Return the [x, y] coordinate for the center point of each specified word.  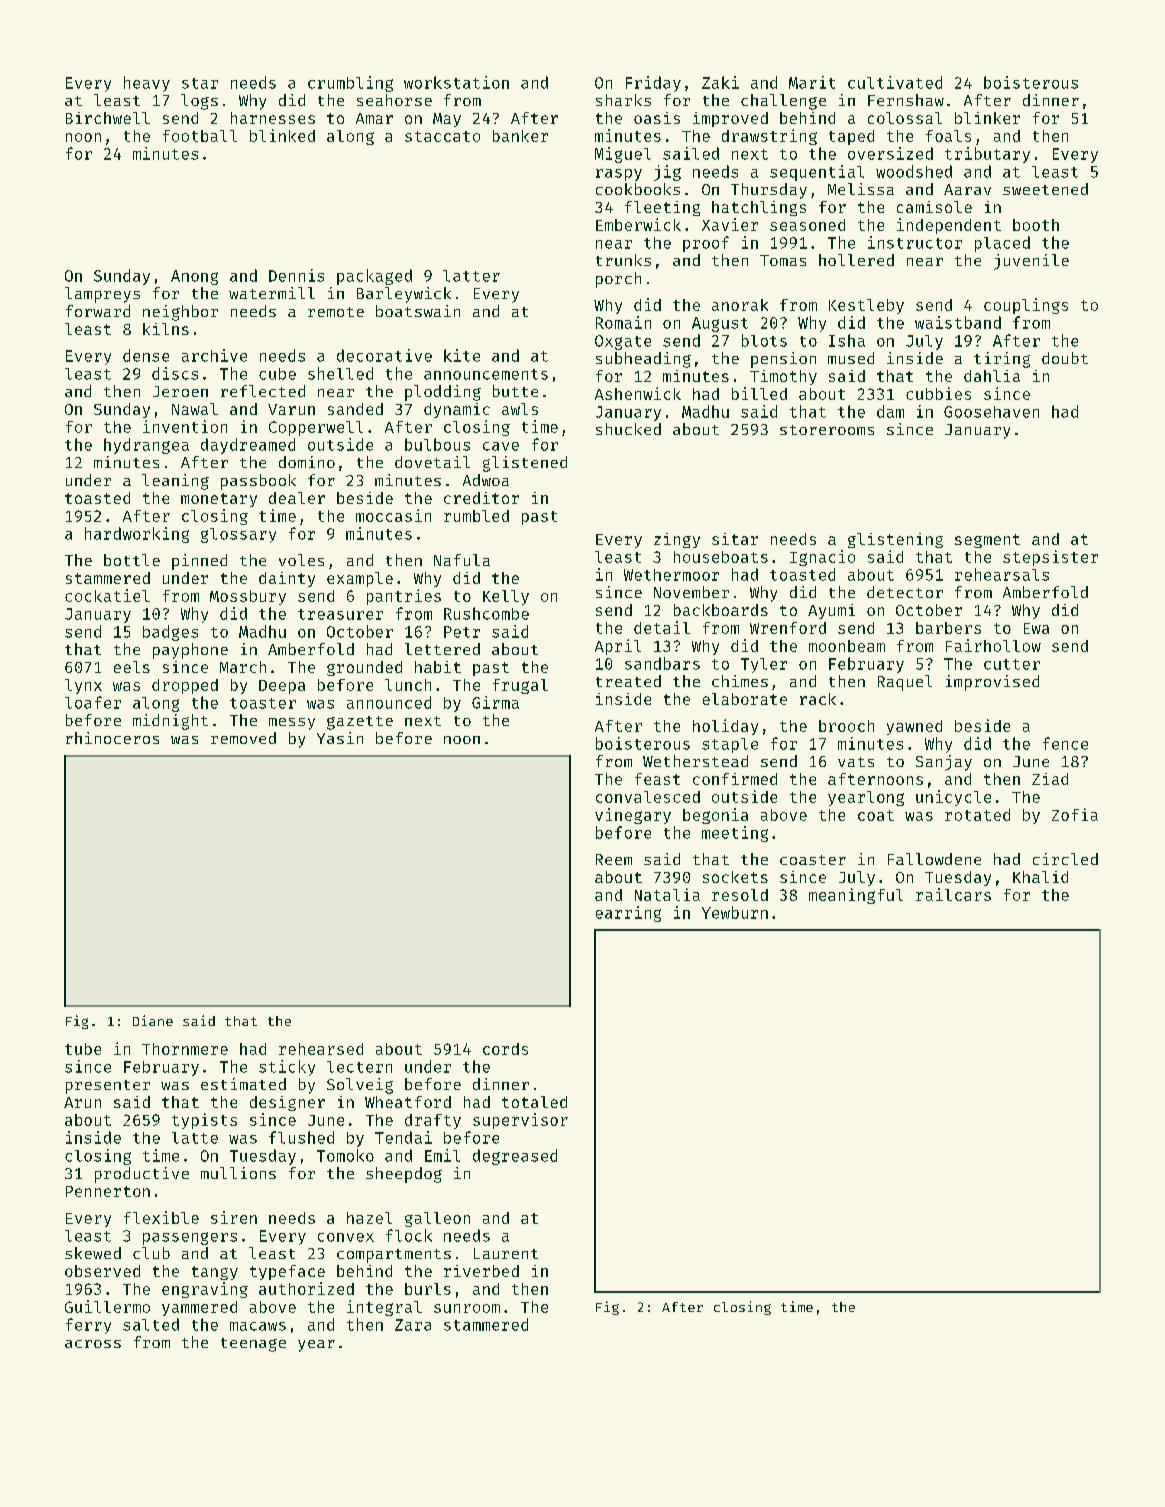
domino [307, 462]
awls [520, 409]
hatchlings [759, 208]
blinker [987, 118]
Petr [462, 632]
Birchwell [108, 118]
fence [1065, 743]
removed [243, 738]
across [93, 1344]
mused [851, 358]
